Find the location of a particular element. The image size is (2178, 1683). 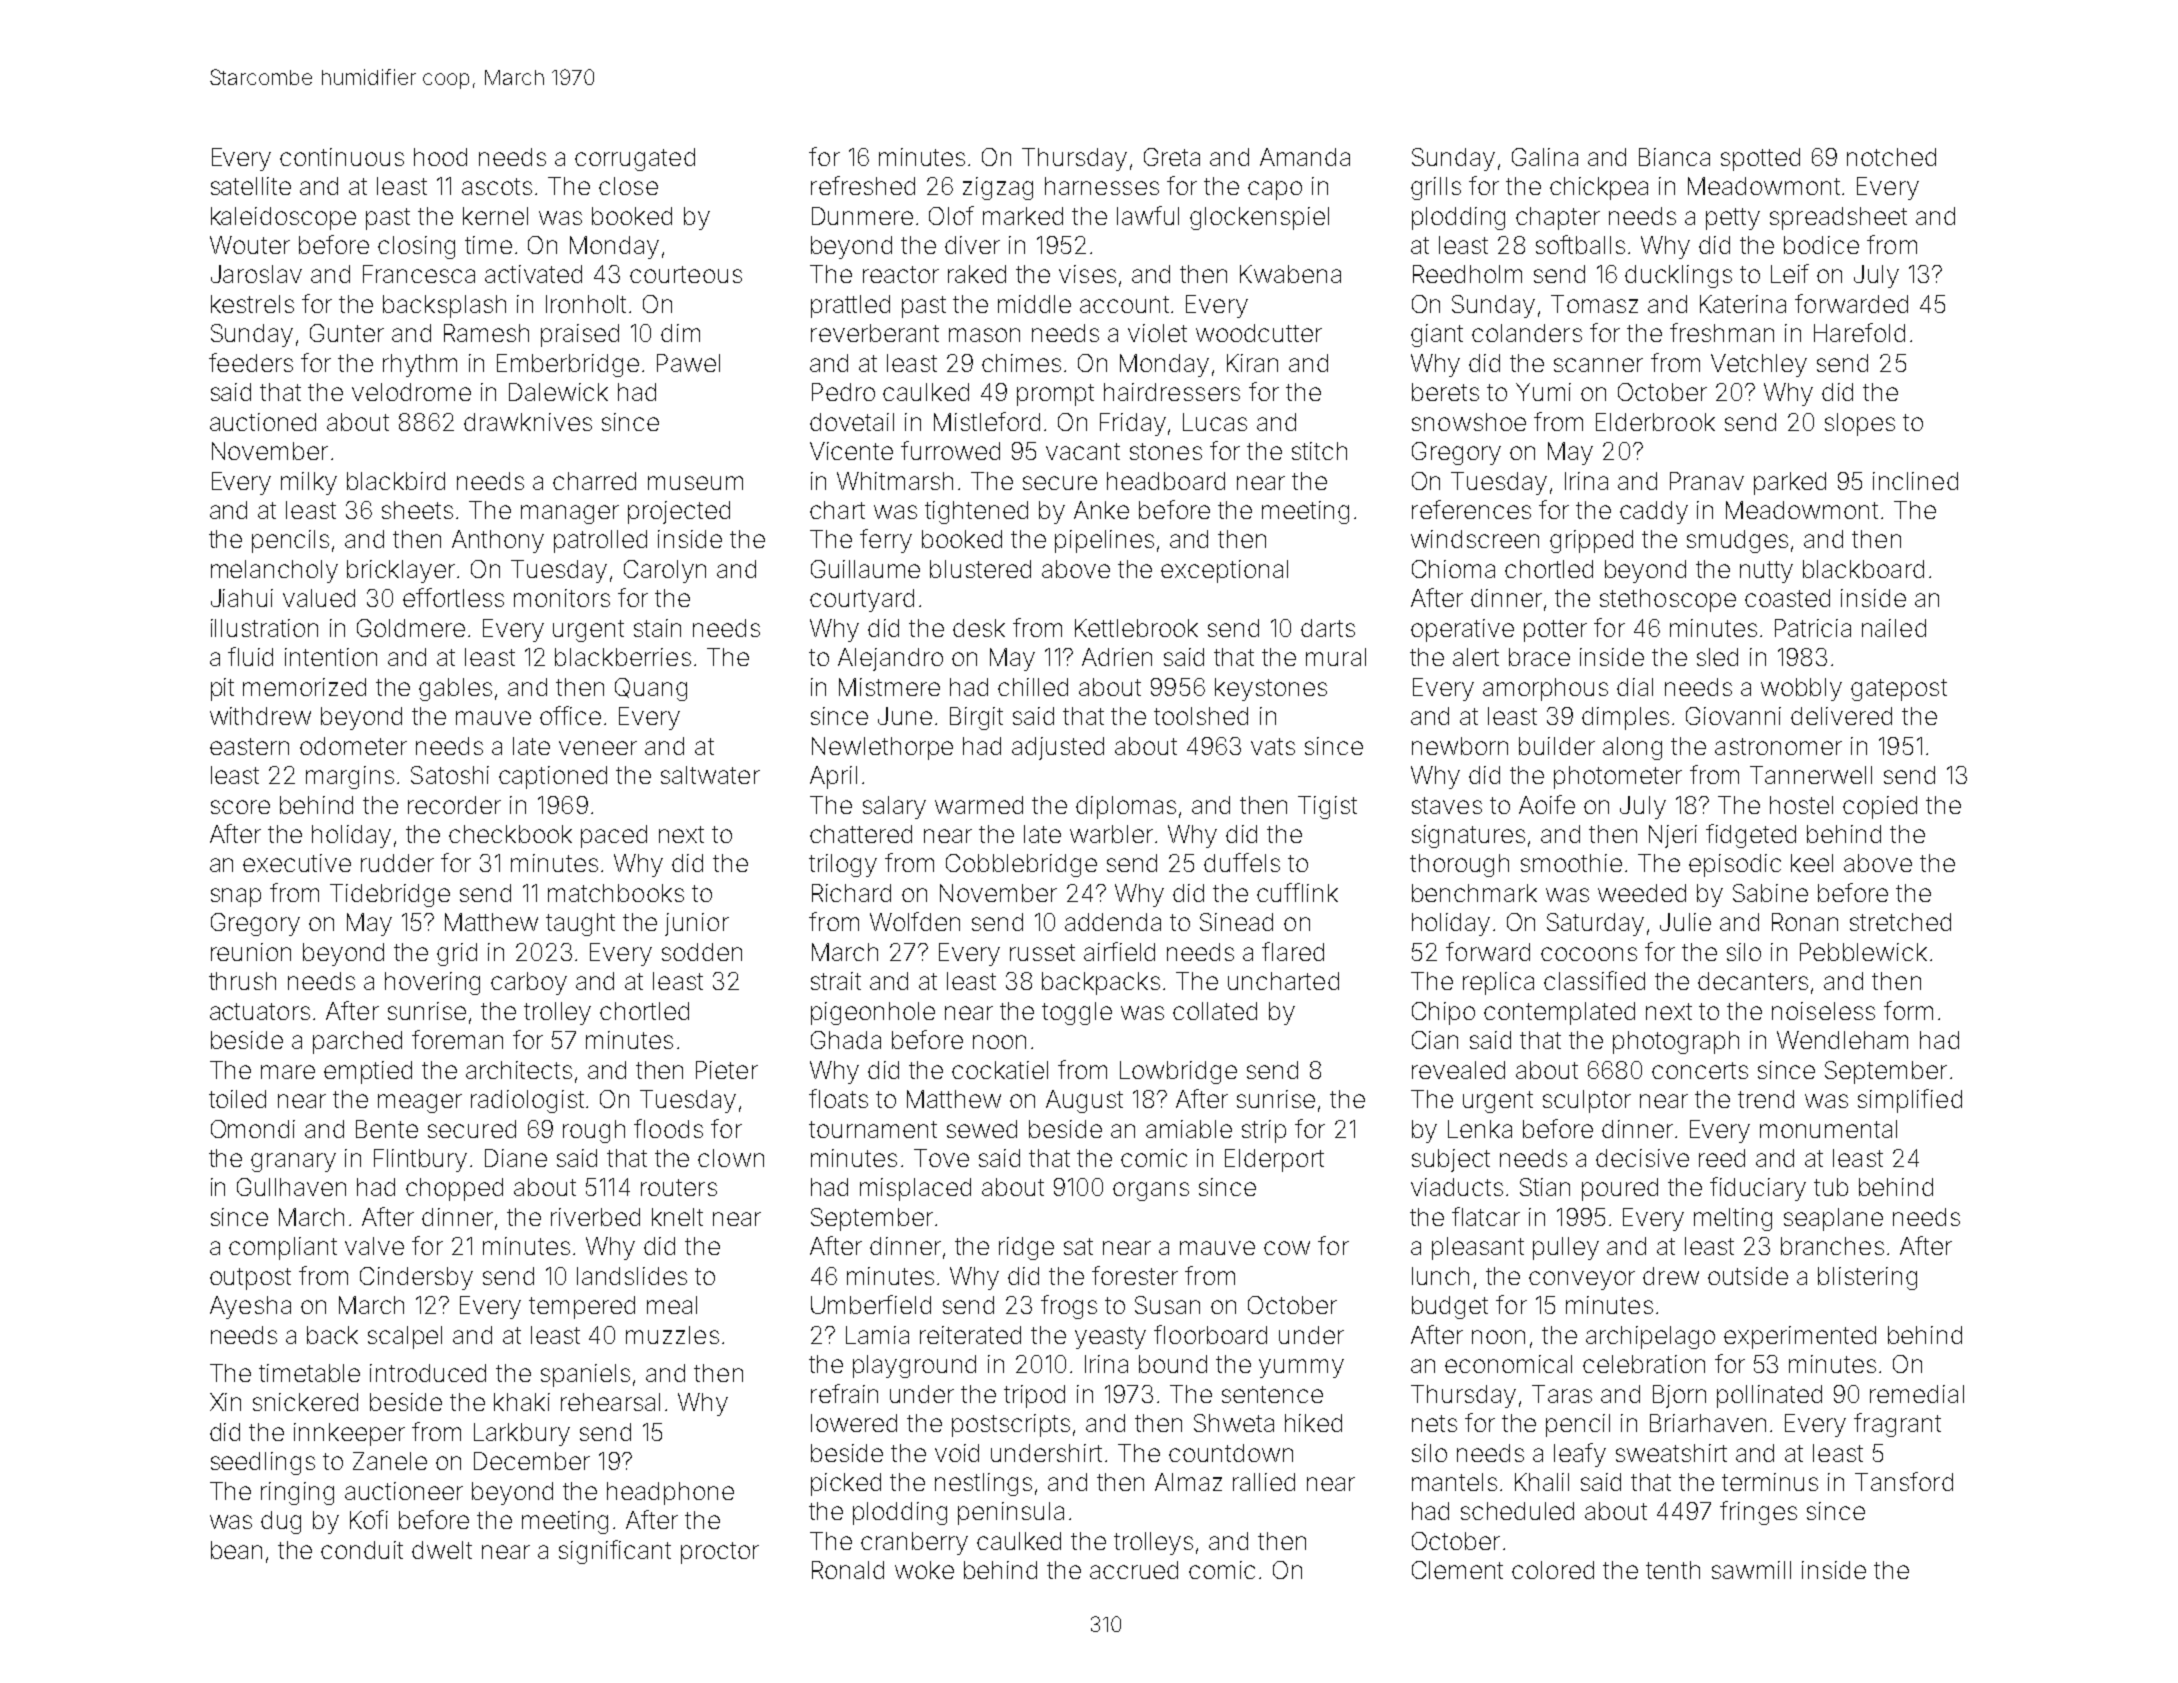

Katerina is located at coordinates (1743, 304).
